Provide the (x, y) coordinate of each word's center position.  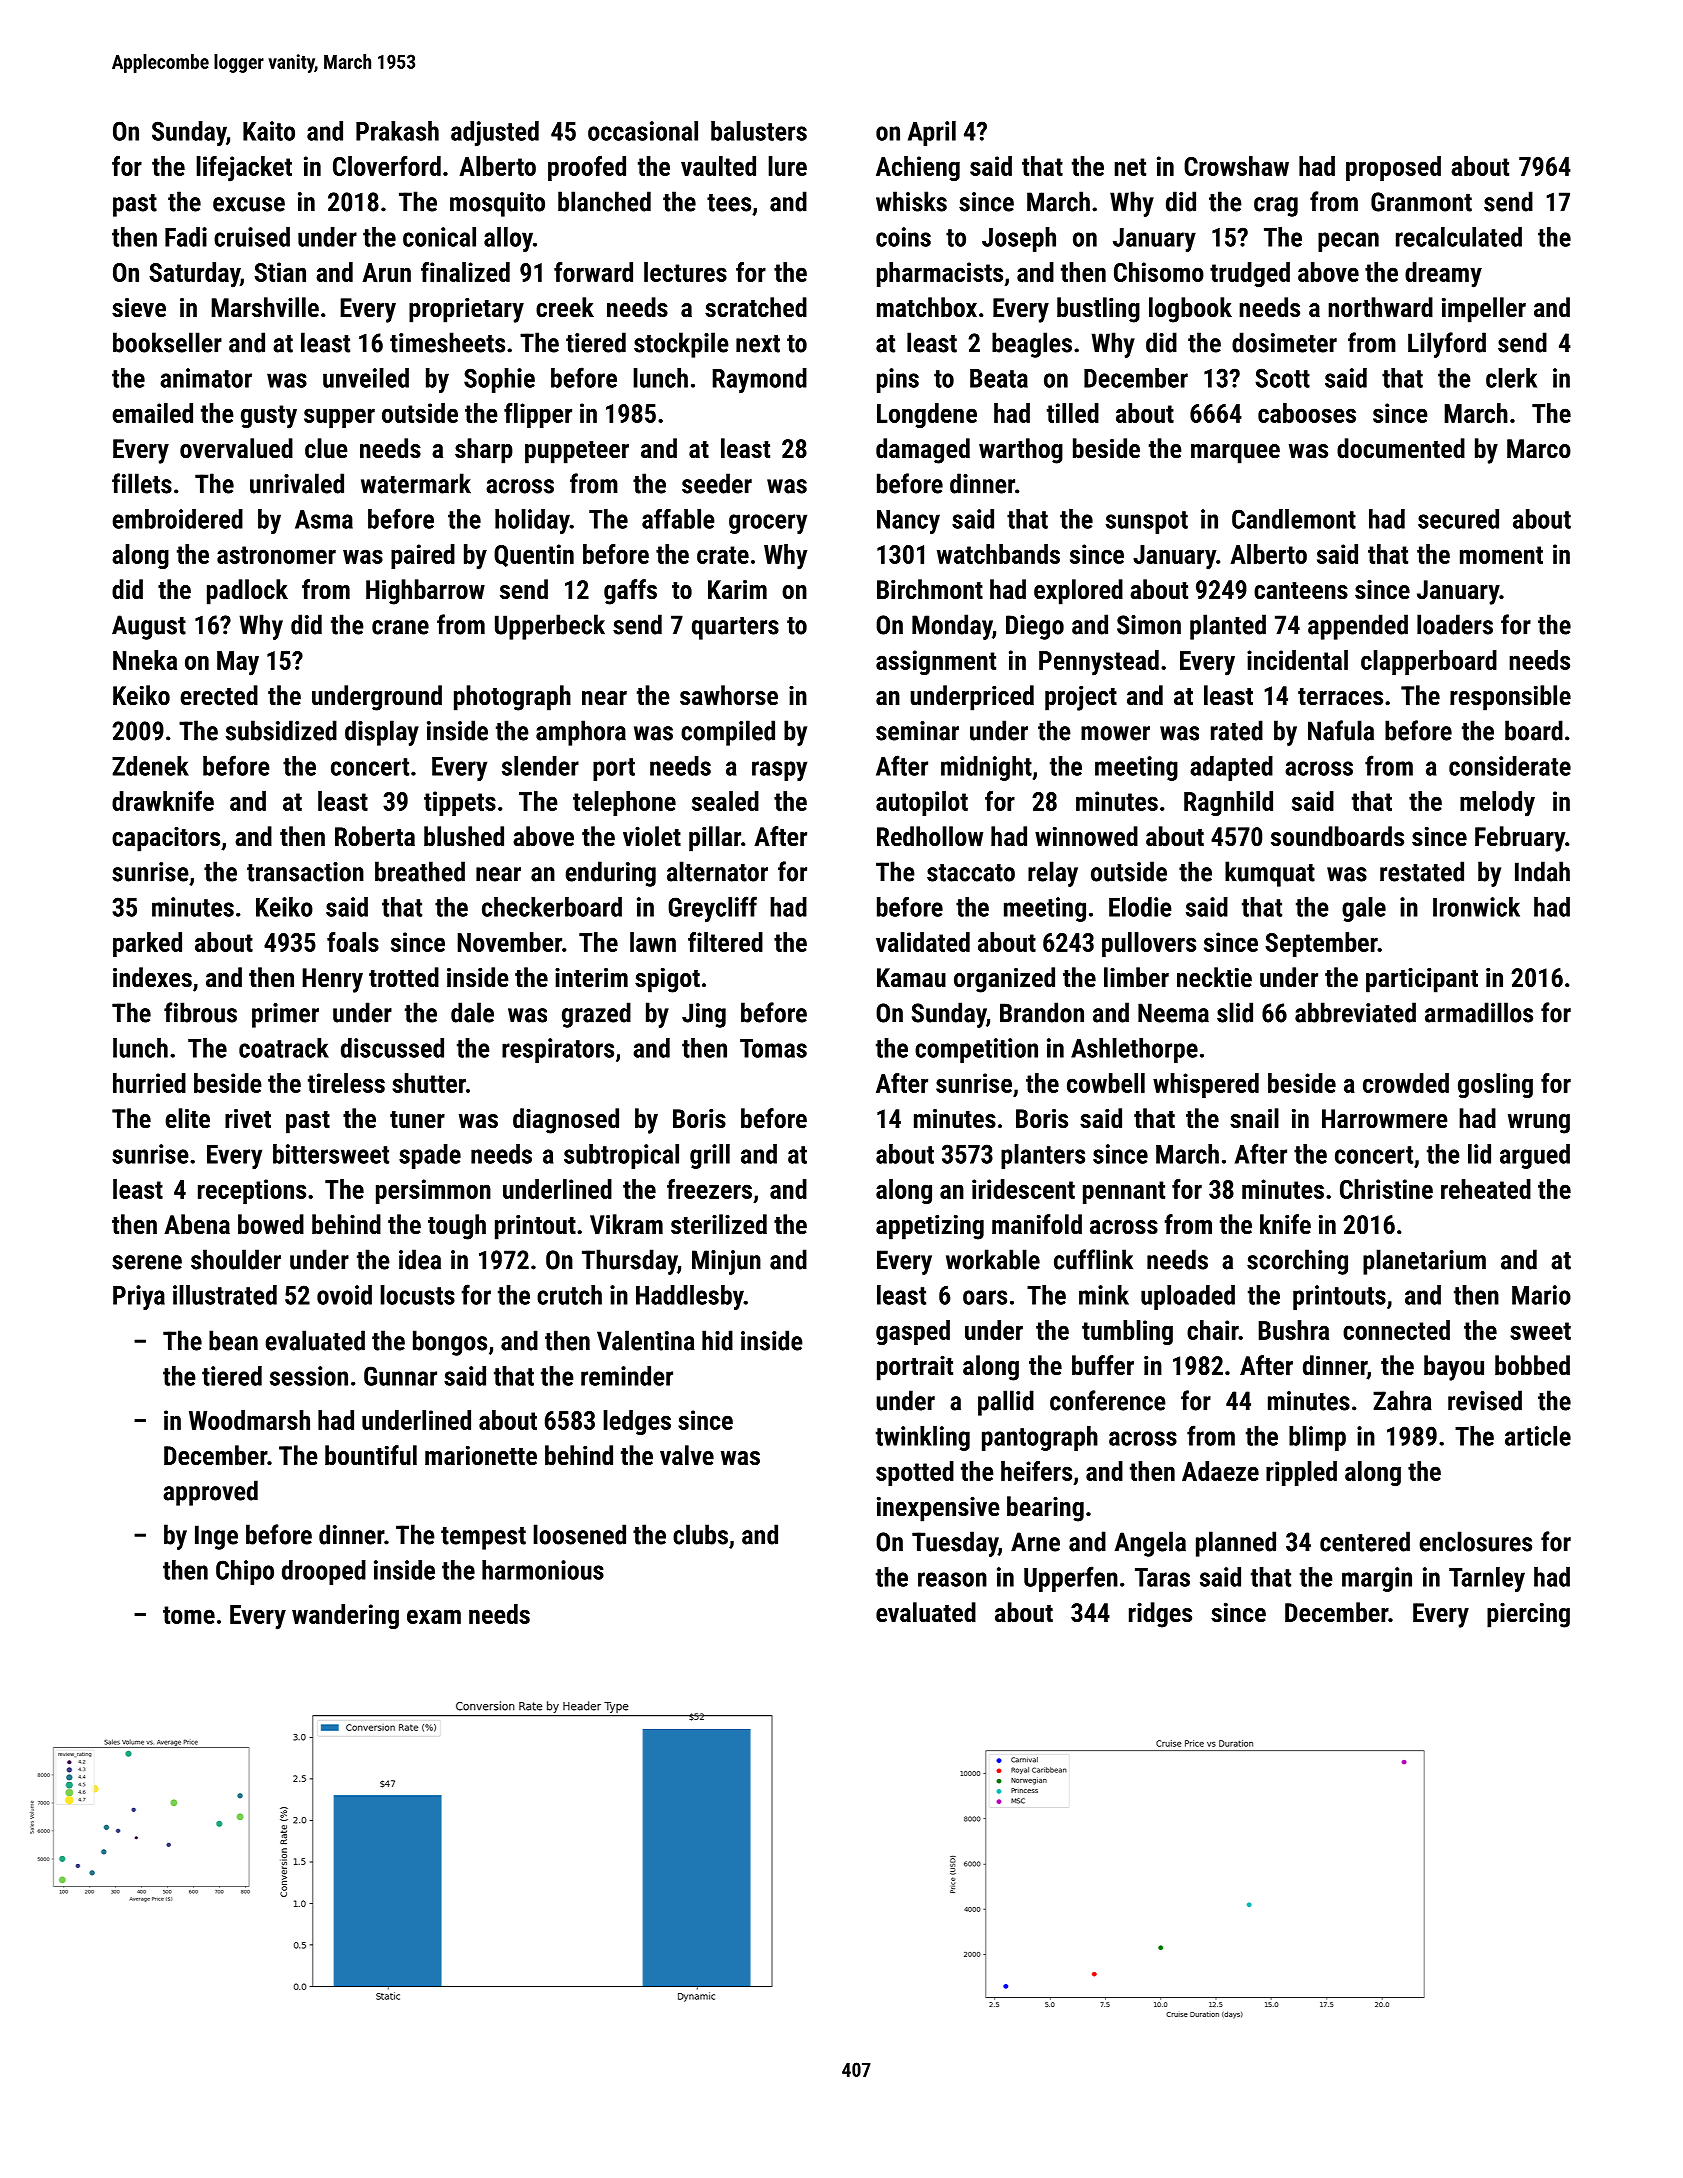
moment (1501, 555)
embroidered (177, 519)
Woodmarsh (249, 1420)
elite (187, 1118)
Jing (704, 1015)
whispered (1206, 1085)
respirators (558, 1050)
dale (472, 1012)
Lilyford (1447, 345)
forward (593, 272)
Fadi (186, 237)
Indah (1542, 871)
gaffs (630, 592)
